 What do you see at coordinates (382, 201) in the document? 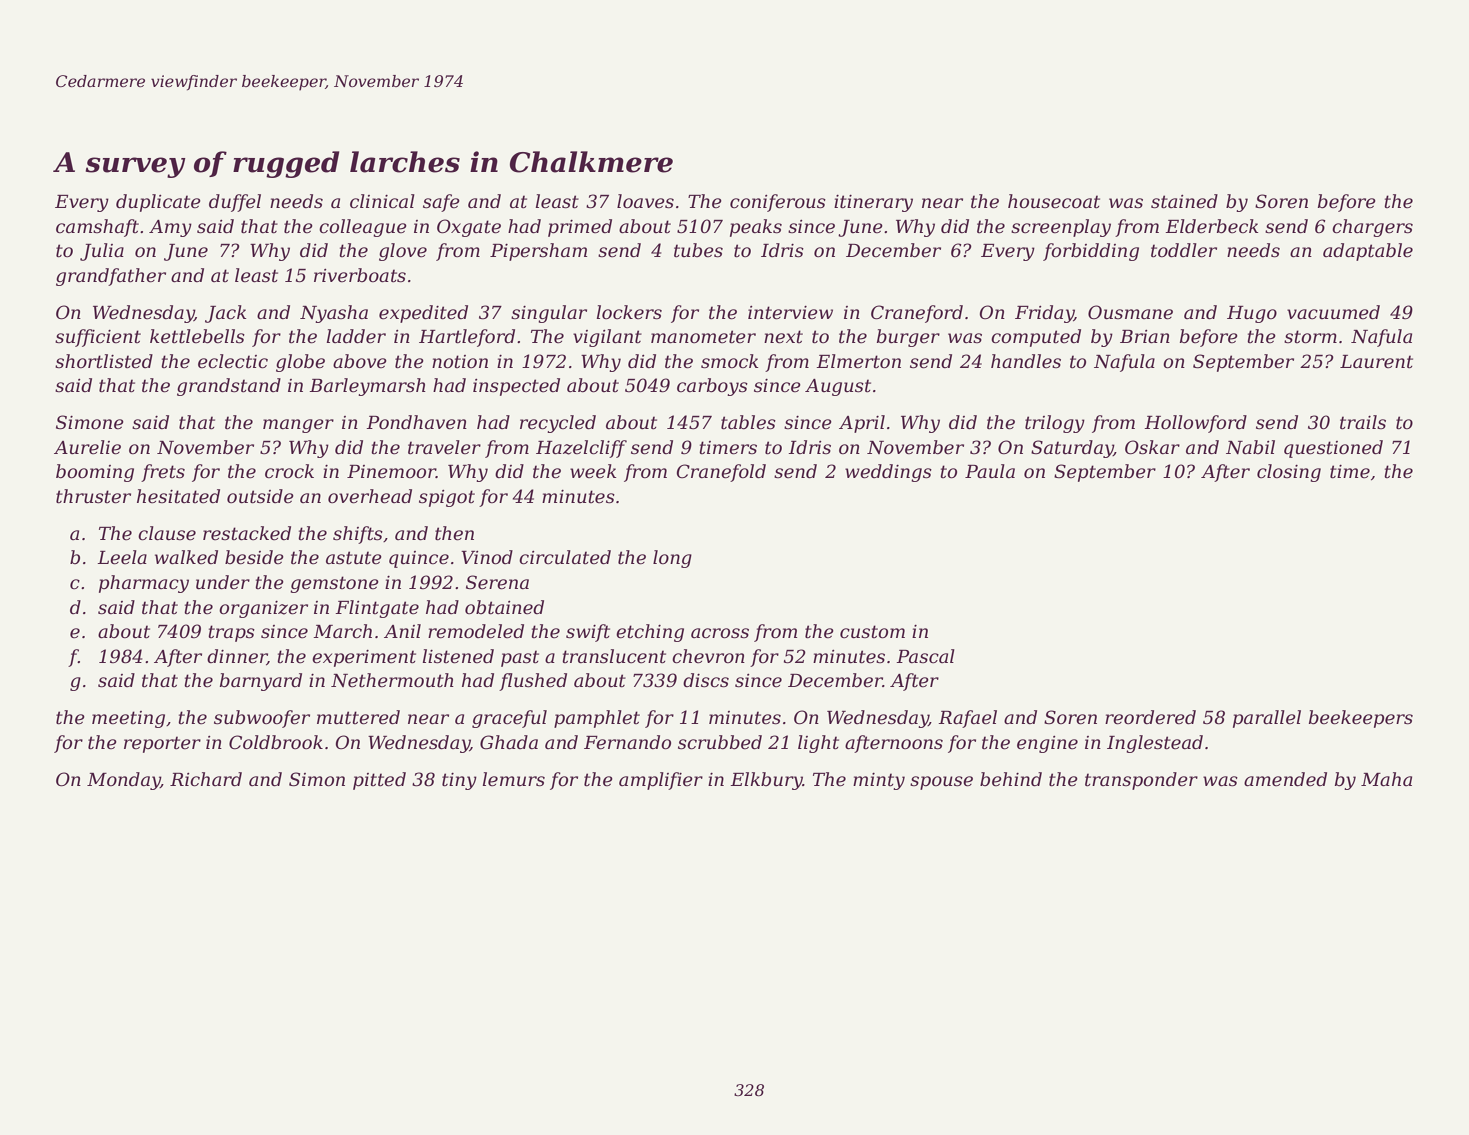
I see `clinical` at bounding box center [382, 201].
